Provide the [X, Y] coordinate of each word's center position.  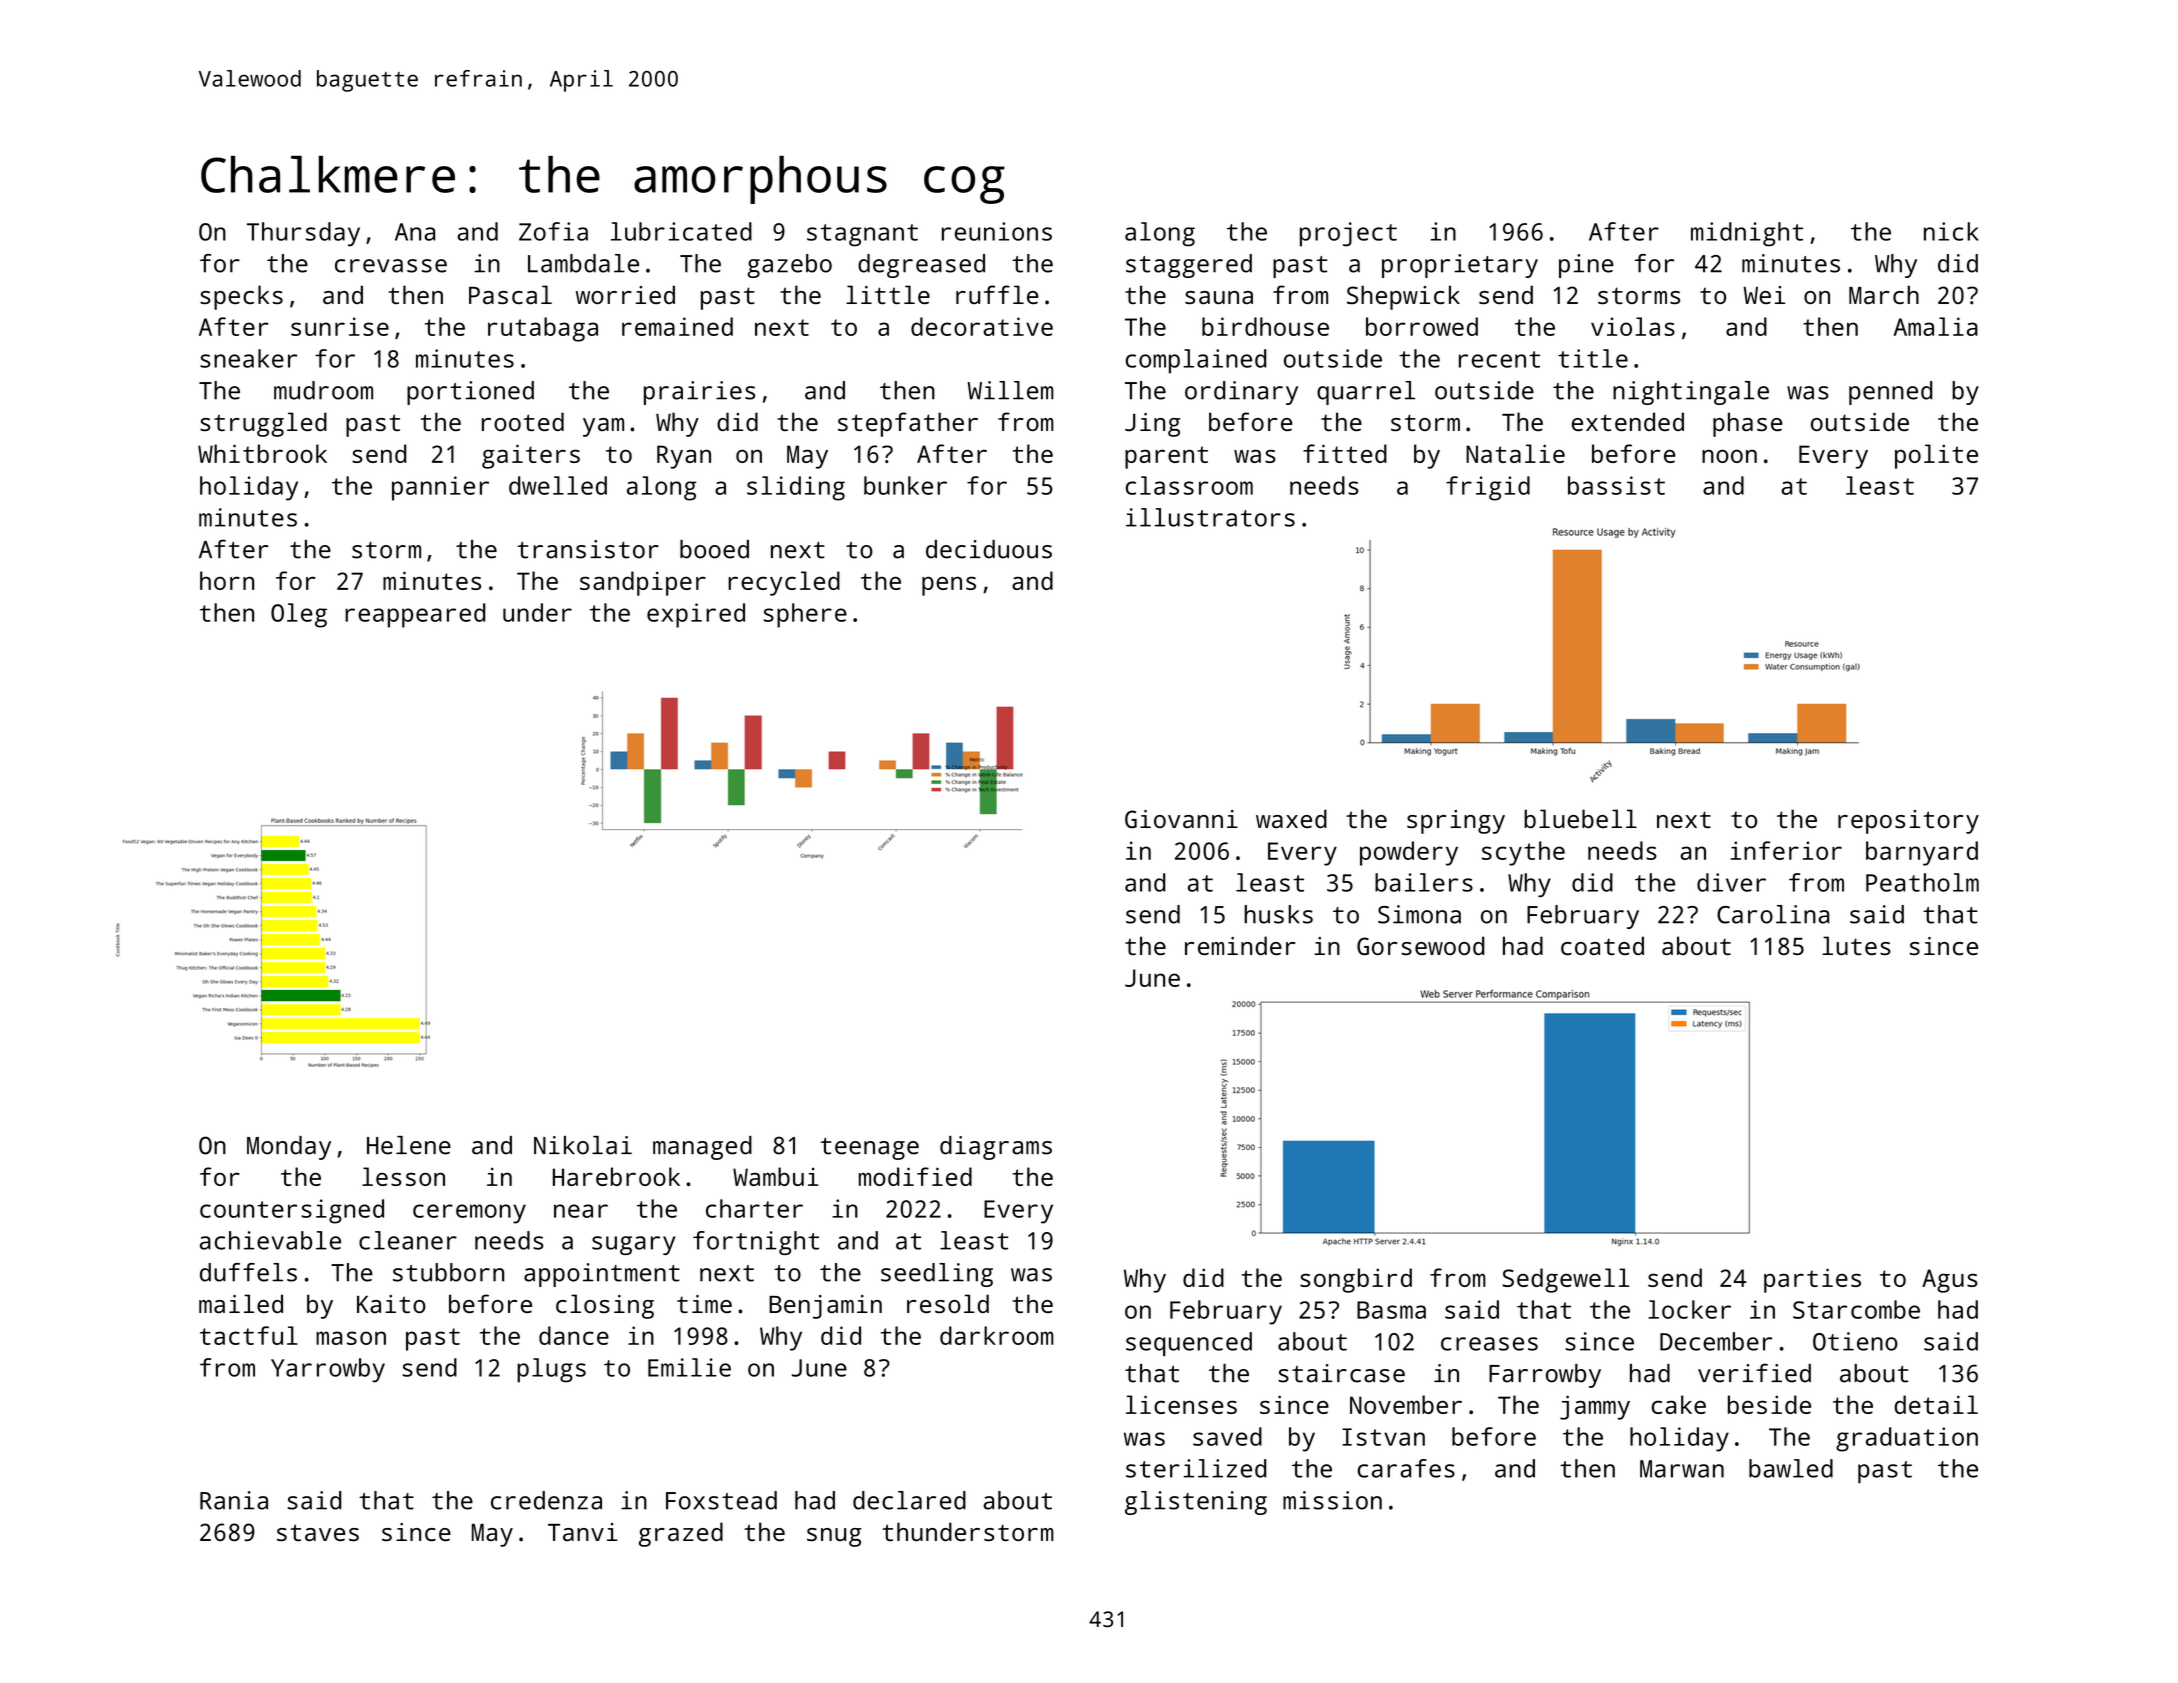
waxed [1291, 818]
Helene [409, 1145]
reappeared [415, 615]
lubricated [681, 231]
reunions [997, 231]
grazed [681, 1534]
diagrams [996, 1148]
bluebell [1580, 818]
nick [1951, 231]
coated [1602, 945]
